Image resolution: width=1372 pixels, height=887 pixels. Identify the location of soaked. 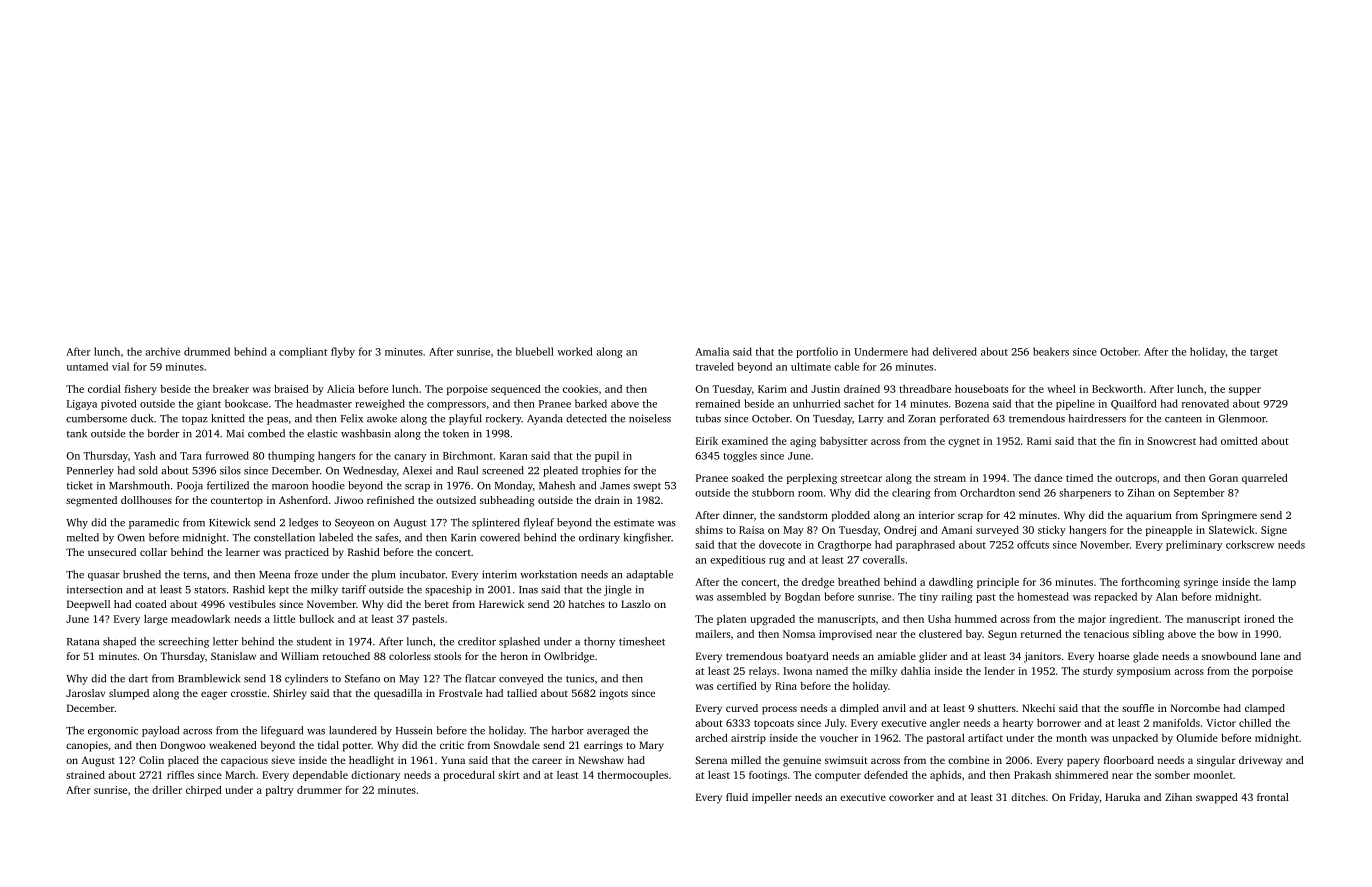
(748, 478).
